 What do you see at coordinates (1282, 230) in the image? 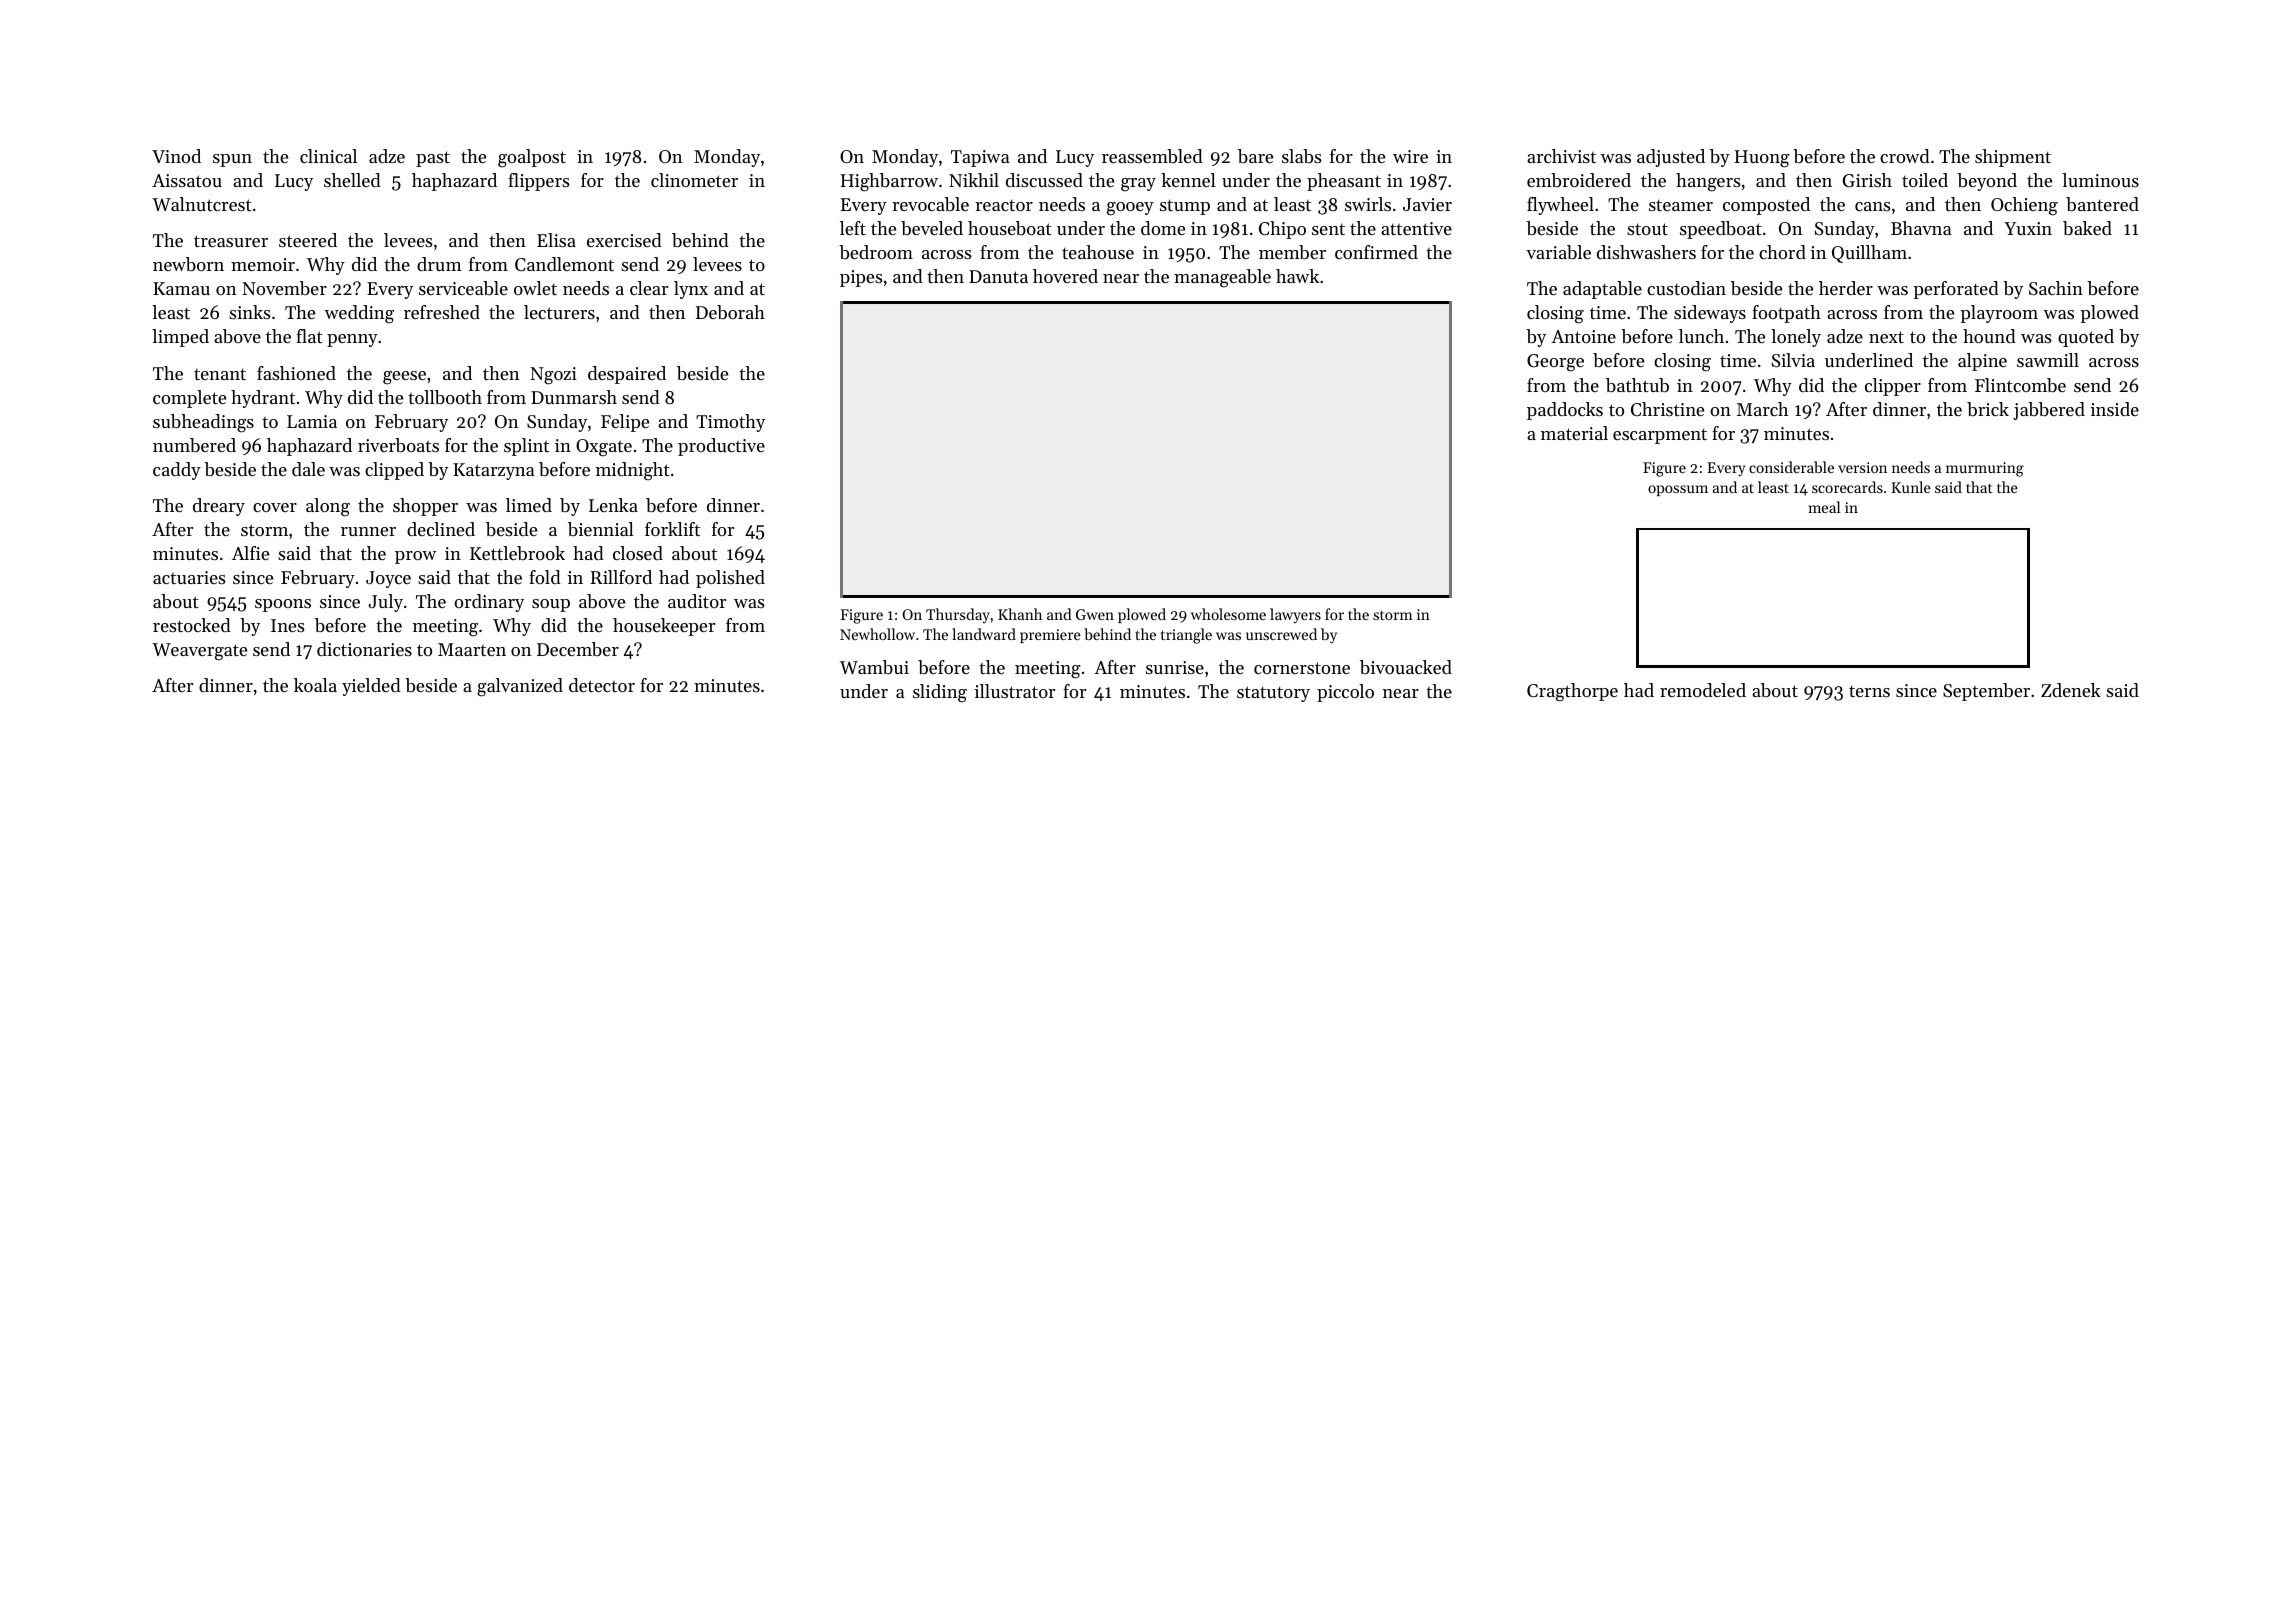
I see `Chipo` at bounding box center [1282, 230].
